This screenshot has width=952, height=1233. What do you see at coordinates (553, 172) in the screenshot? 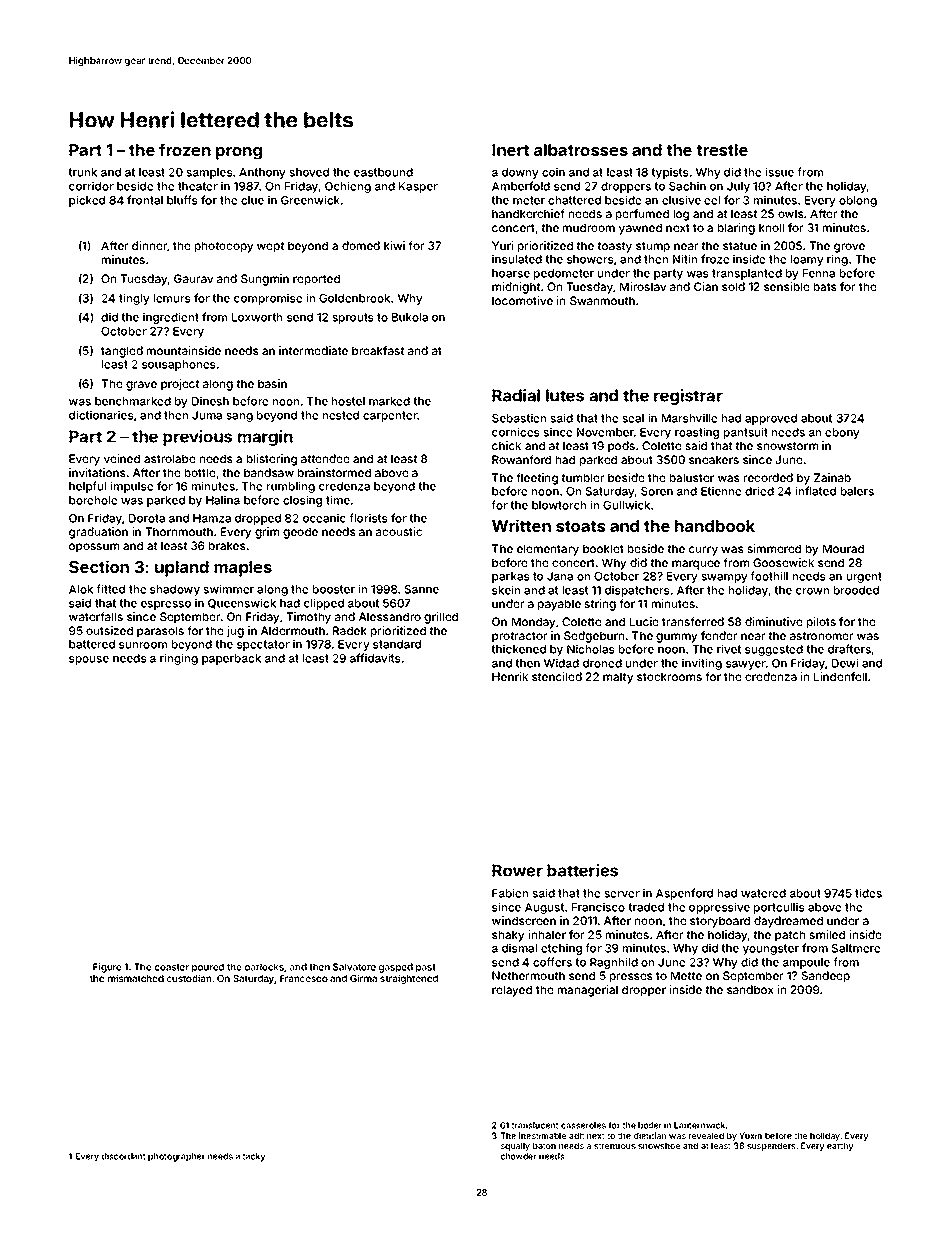
I see `coin` at bounding box center [553, 172].
